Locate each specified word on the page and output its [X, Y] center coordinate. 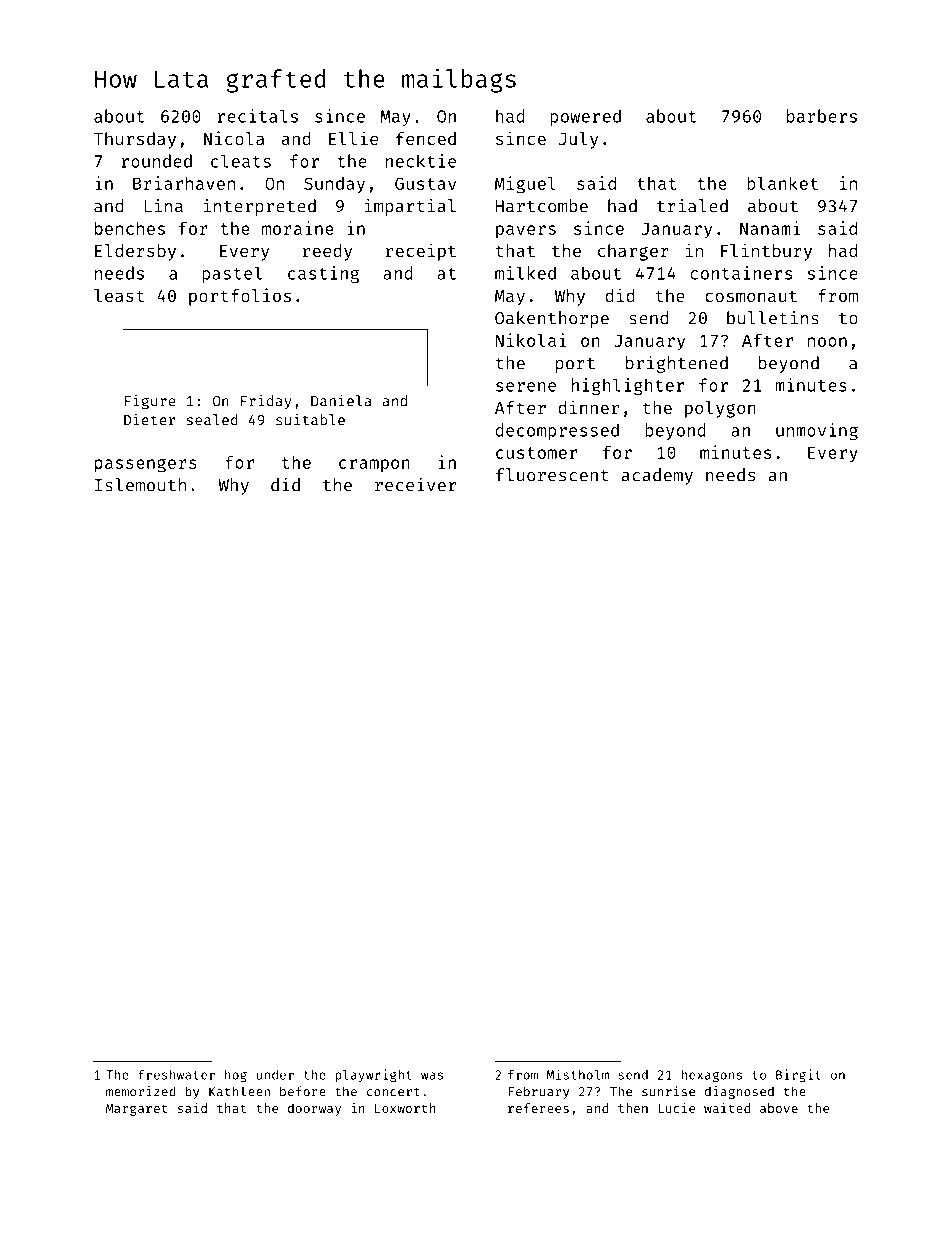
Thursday [135, 140]
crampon [374, 466]
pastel [232, 274]
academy [657, 476]
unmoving [817, 431]
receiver [415, 485]
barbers [822, 116]
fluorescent [552, 475]
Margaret [137, 1110]
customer [536, 453]
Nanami [770, 228]
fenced [426, 138]
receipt [421, 252]
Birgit [798, 1076]
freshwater [176, 1074]
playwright [373, 1075]
